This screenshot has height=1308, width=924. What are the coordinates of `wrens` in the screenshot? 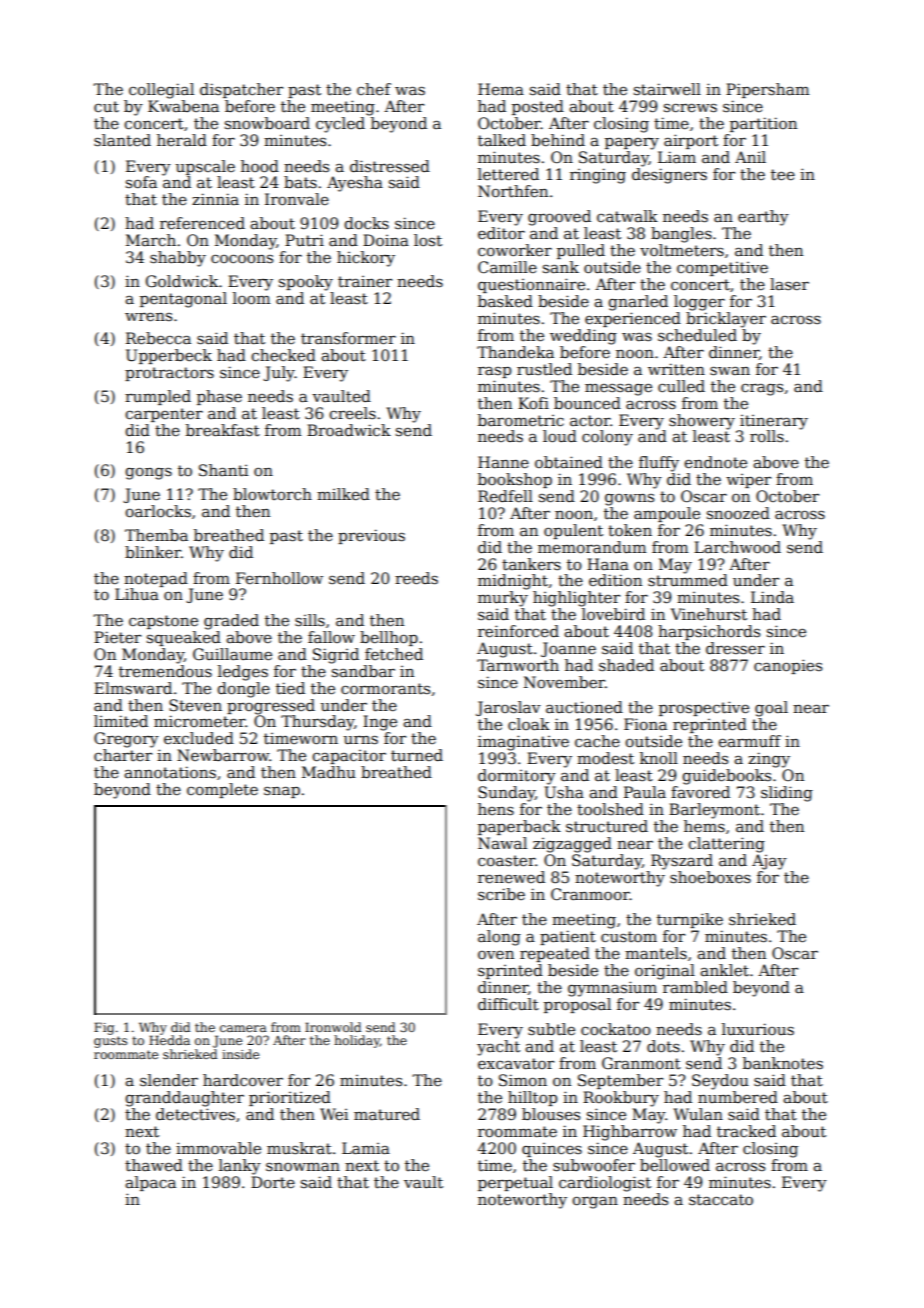 It's located at (148, 317).
